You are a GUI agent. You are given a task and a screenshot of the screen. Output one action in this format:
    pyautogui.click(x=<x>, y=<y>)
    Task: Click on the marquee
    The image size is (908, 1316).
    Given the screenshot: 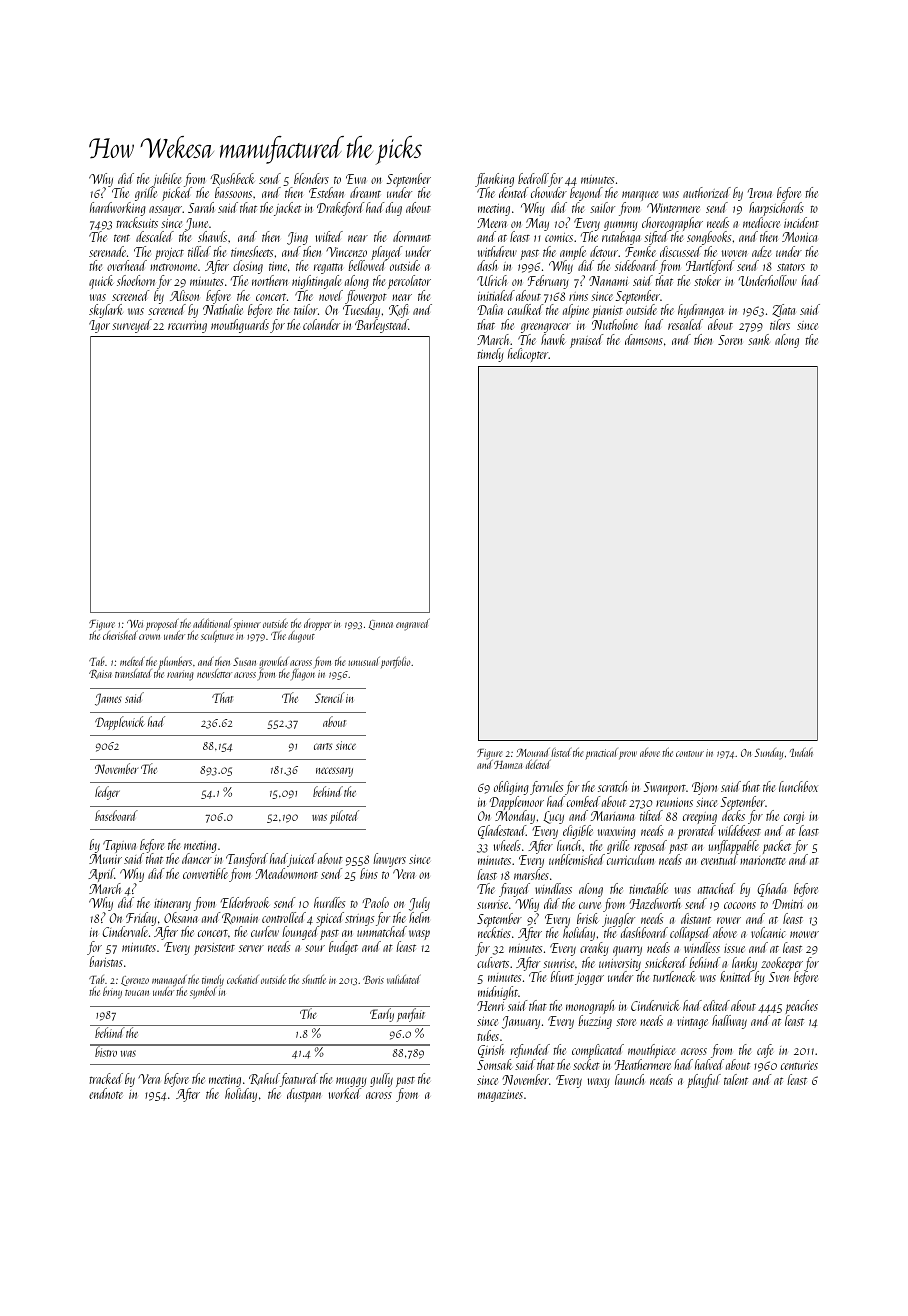 What is the action you would take?
    pyautogui.click(x=640, y=196)
